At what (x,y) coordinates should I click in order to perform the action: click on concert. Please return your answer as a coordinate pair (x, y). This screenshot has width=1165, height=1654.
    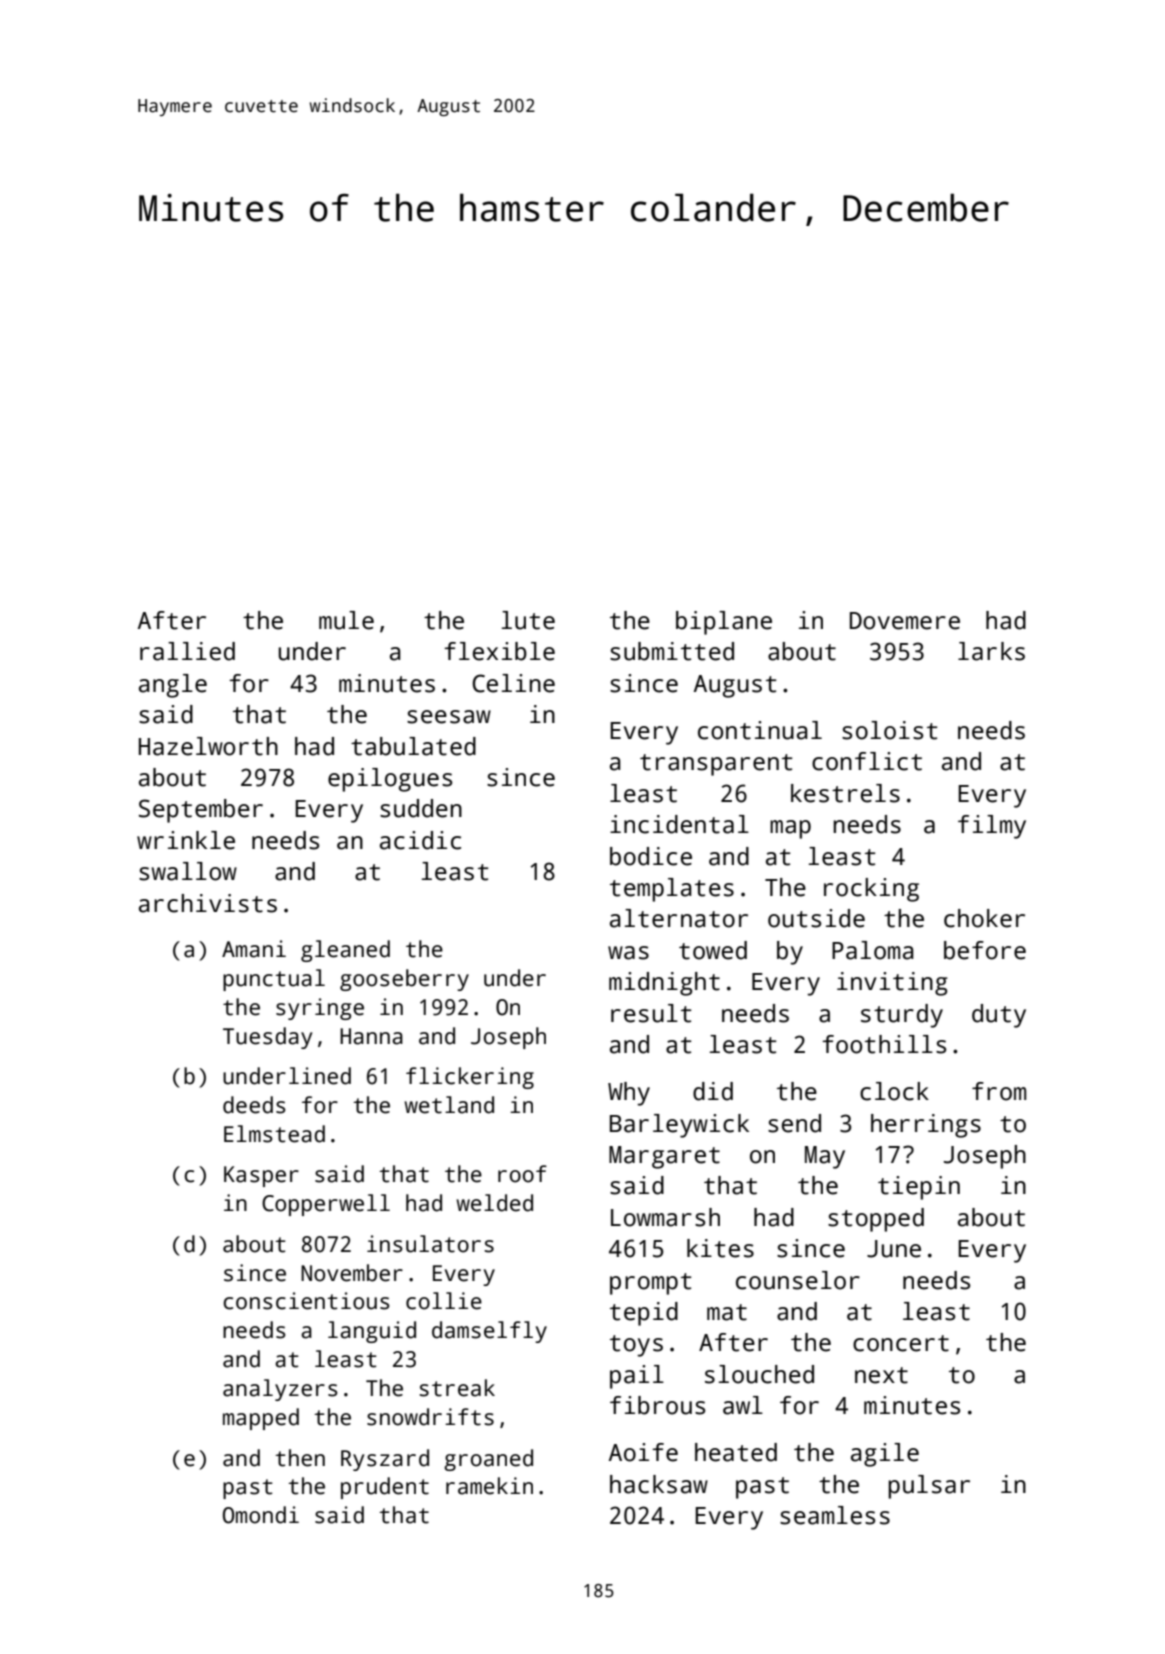
    Looking at the image, I should click on (901, 1343).
